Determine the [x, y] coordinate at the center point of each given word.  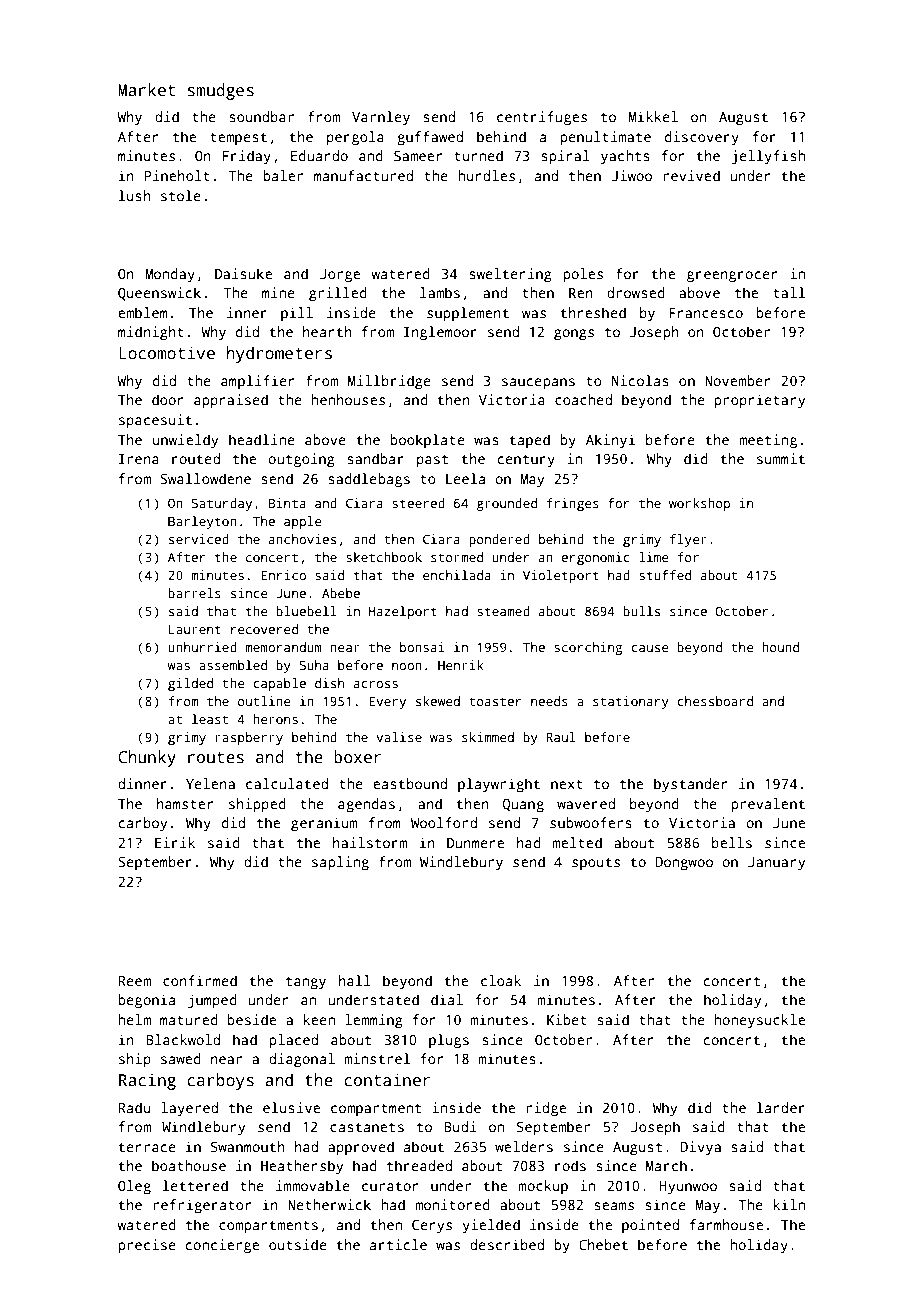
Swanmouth [248, 1146]
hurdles [486, 175]
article [398, 1244]
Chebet [603, 1244]
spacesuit [155, 421]
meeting [768, 441]
